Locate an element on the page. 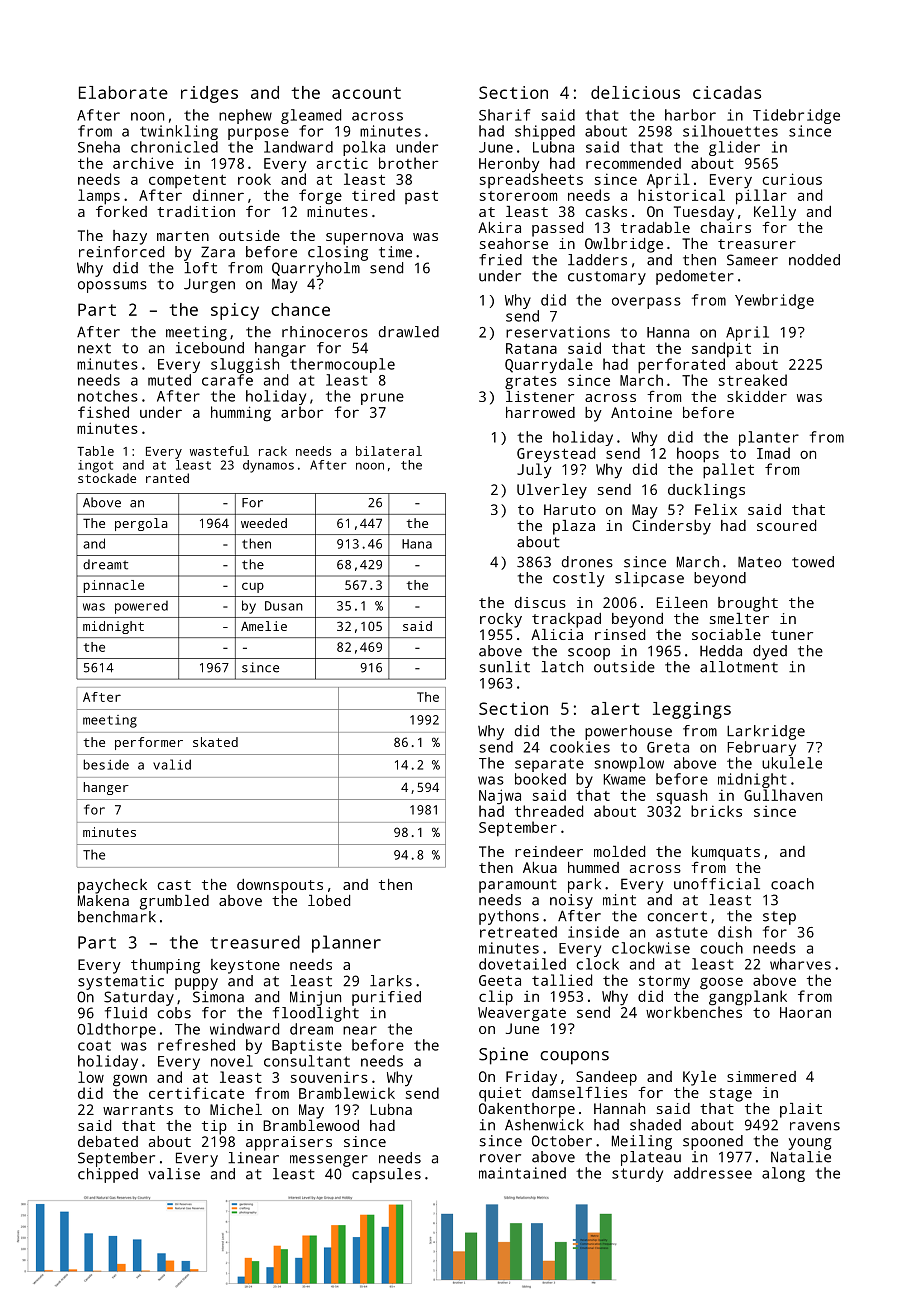  bricks is located at coordinates (716, 811).
